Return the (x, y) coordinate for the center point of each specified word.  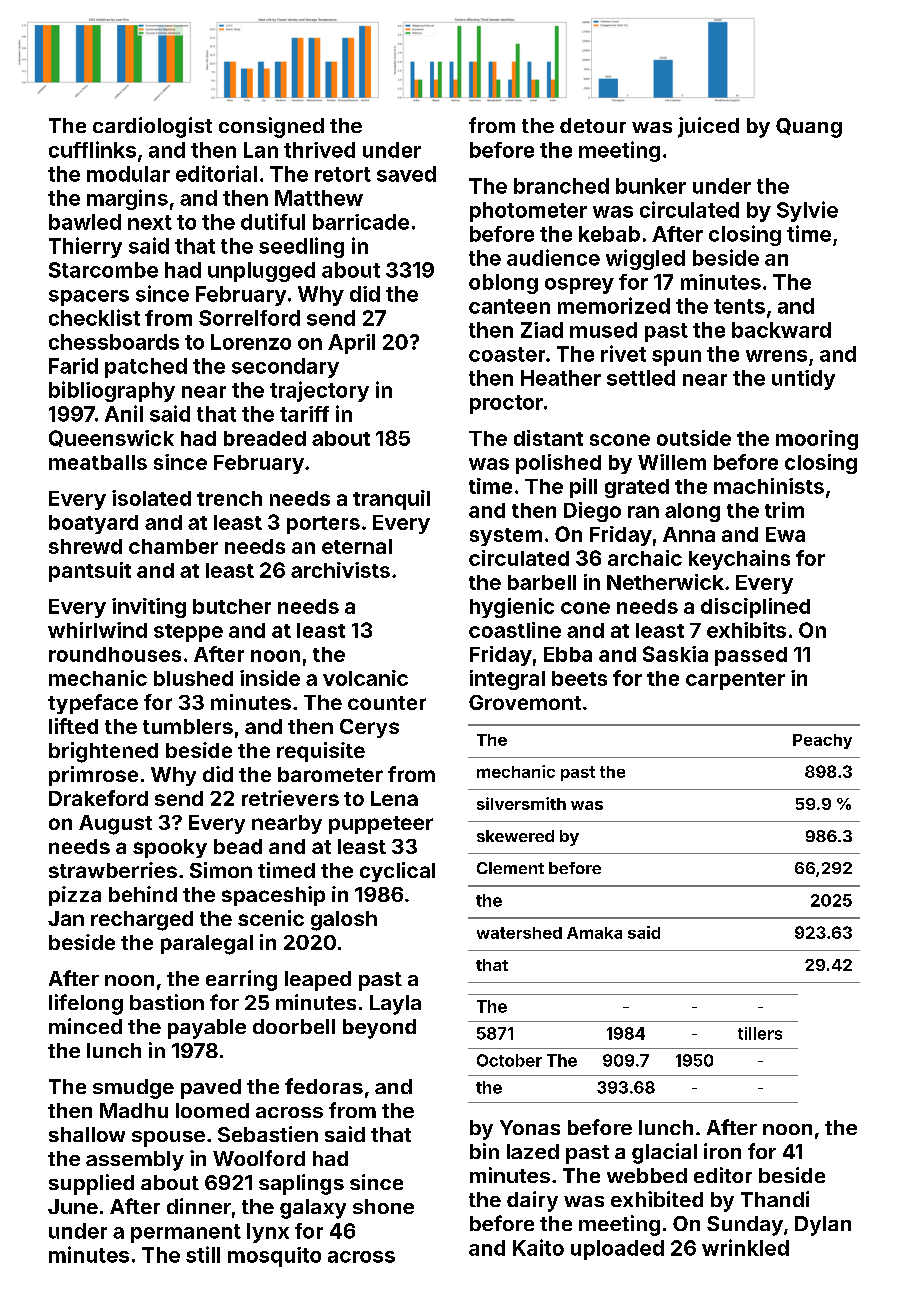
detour (593, 125)
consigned (271, 127)
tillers (760, 1033)
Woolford (259, 1158)
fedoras (324, 1086)
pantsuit (90, 572)
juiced (708, 127)
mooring (817, 440)
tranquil (391, 500)
